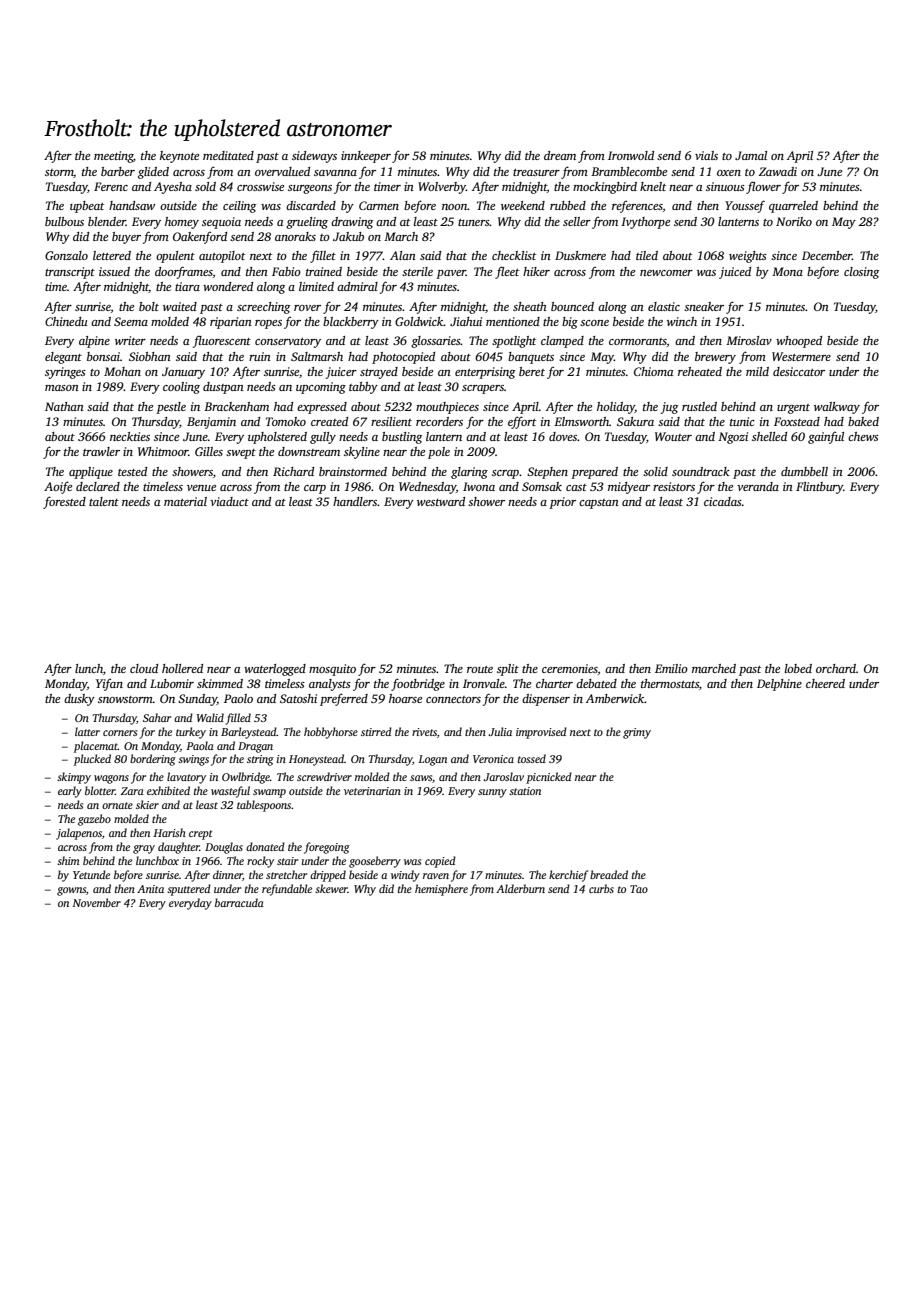 The height and width of the page is (1308, 924). What do you see at coordinates (563, 436) in the page?
I see `doves` at bounding box center [563, 436].
